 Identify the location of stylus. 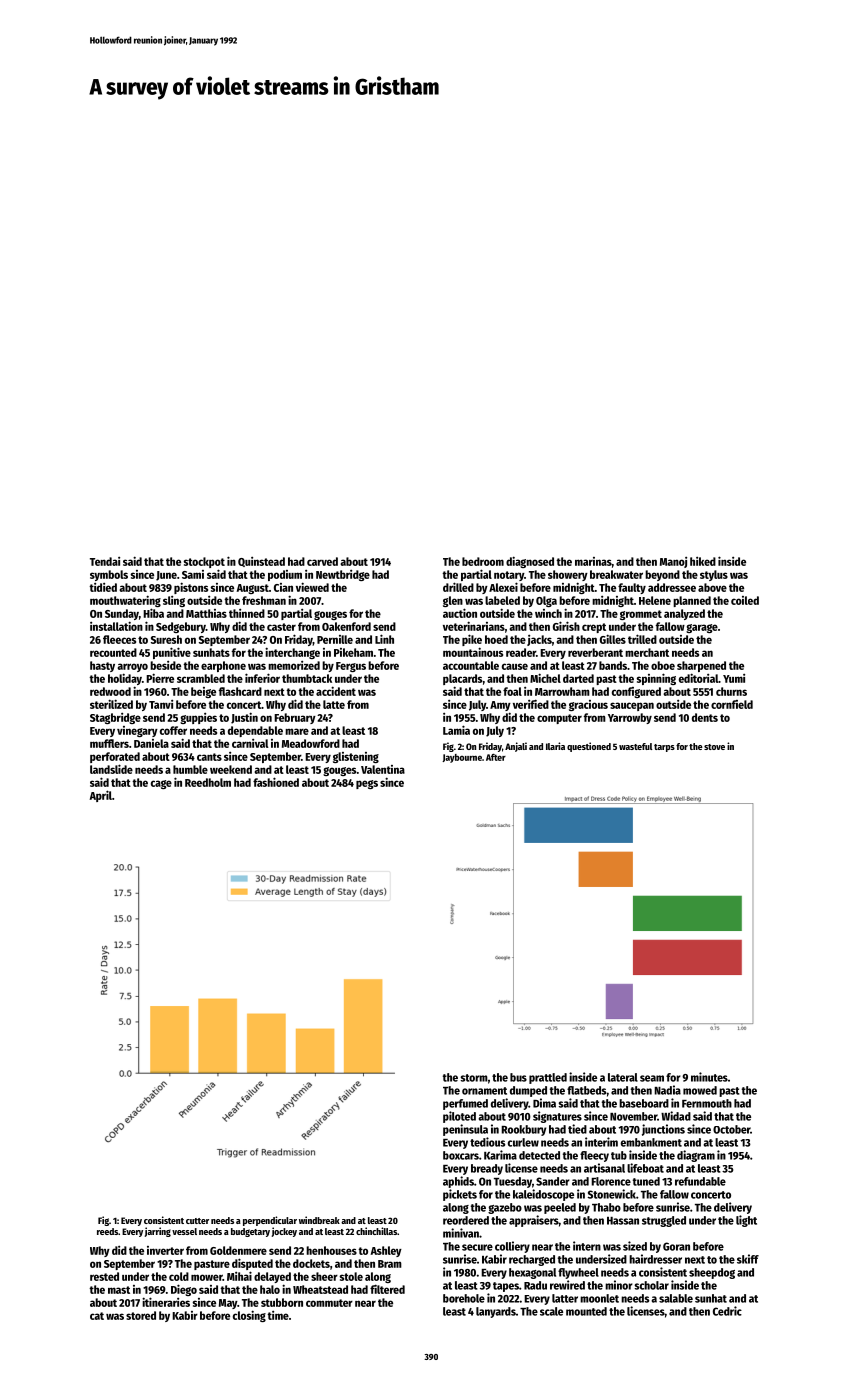
(714, 575).
